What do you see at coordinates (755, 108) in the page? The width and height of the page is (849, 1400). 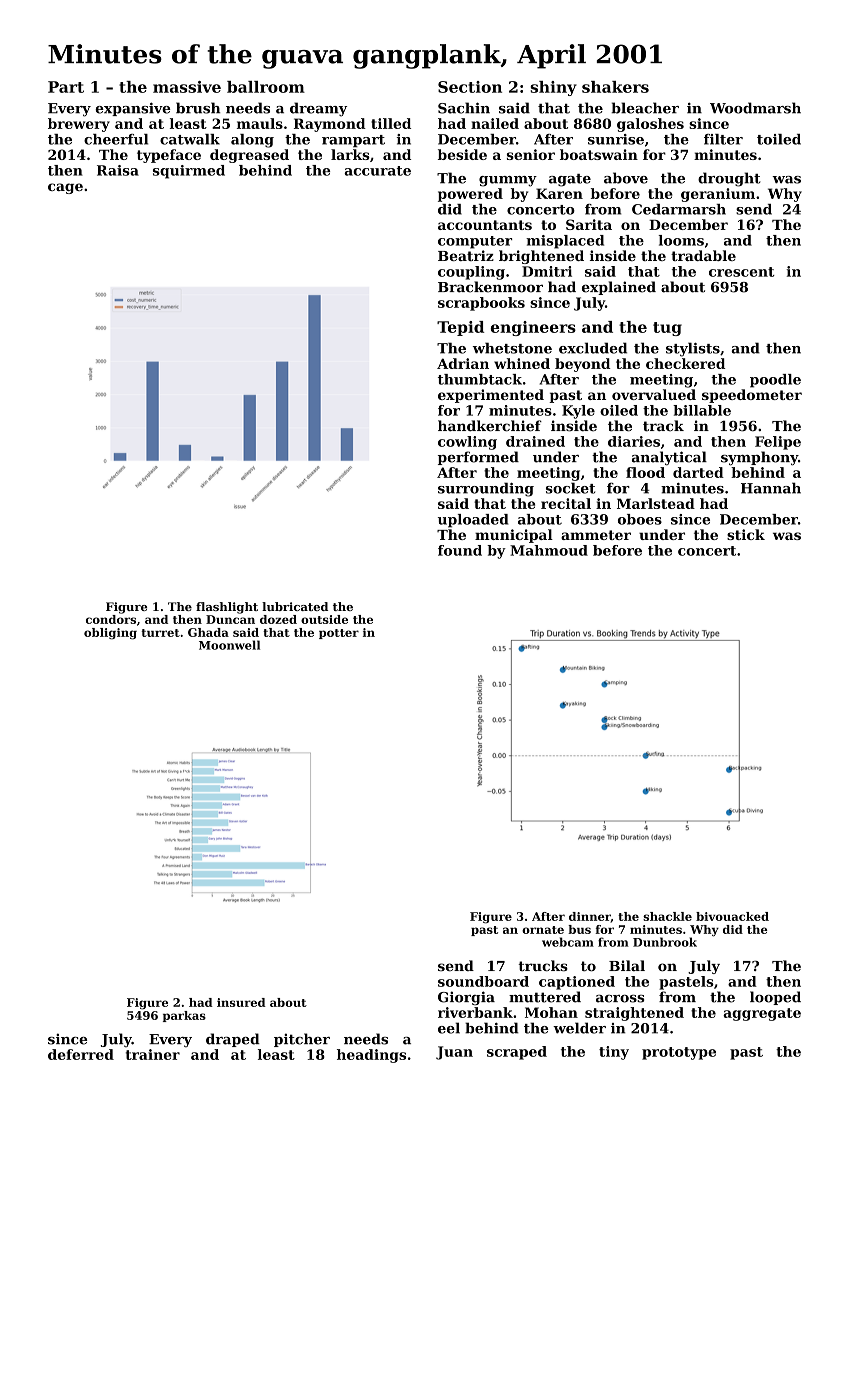 I see `Woodmarsh` at bounding box center [755, 108].
